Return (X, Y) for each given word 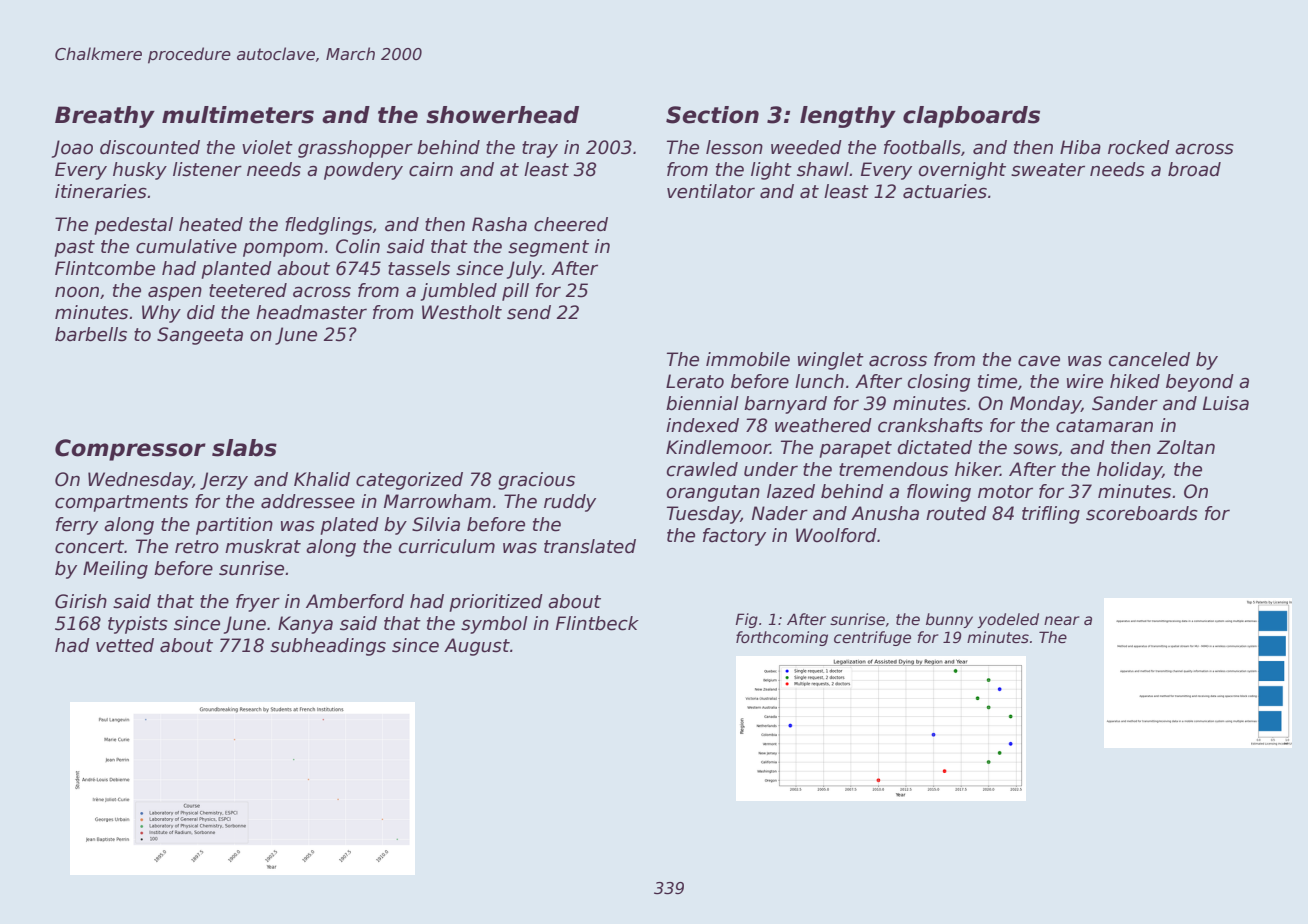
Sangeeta (200, 336)
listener (207, 169)
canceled (1149, 359)
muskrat (263, 546)
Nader (780, 513)
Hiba (1080, 147)
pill (515, 292)
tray (540, 149)
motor (1005, 492)
